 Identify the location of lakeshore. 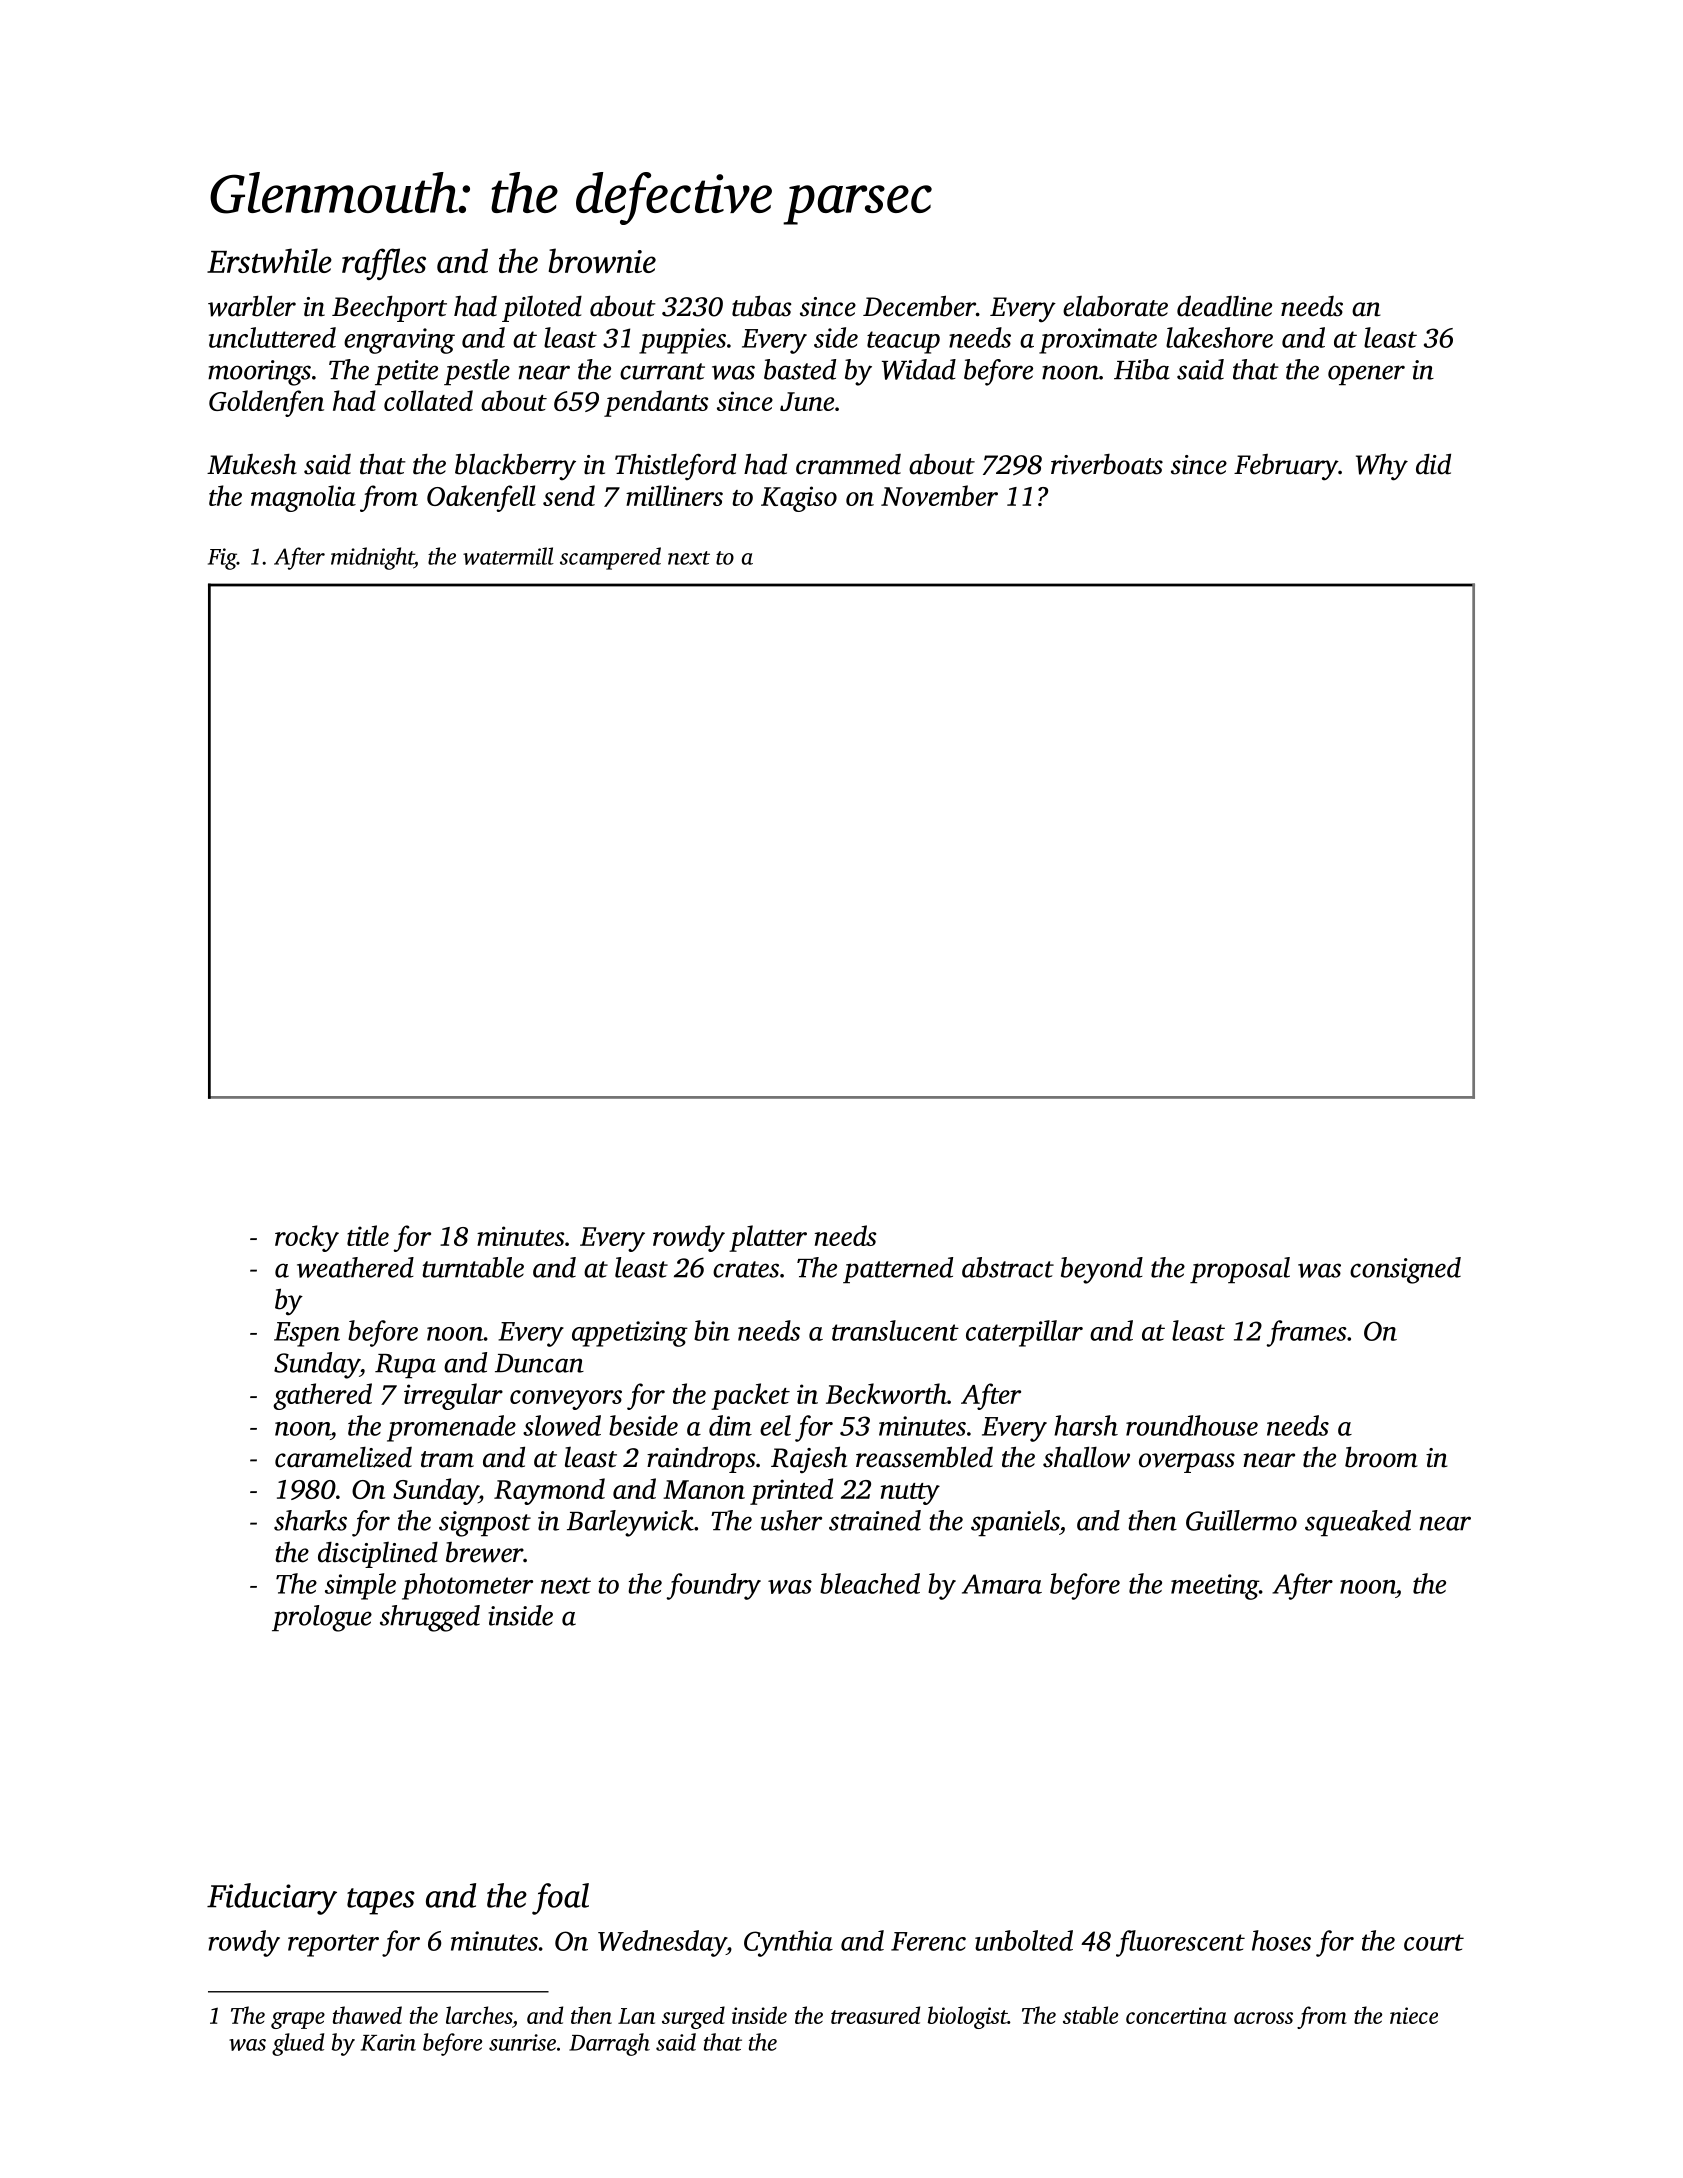
(1219, 337).
